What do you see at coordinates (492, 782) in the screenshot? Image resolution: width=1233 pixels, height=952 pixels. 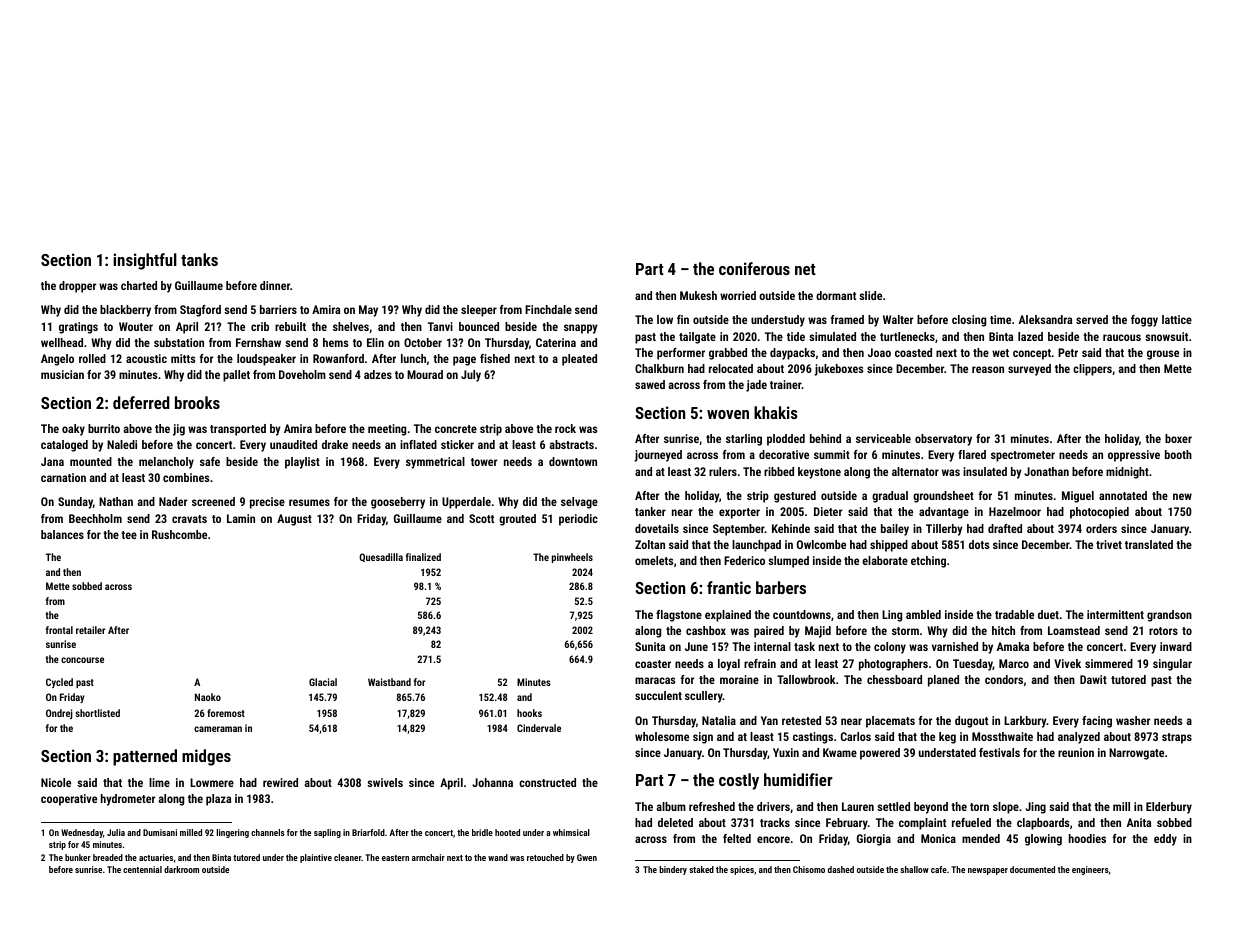 I see `Johanna` at bounding box center [492, 782].
